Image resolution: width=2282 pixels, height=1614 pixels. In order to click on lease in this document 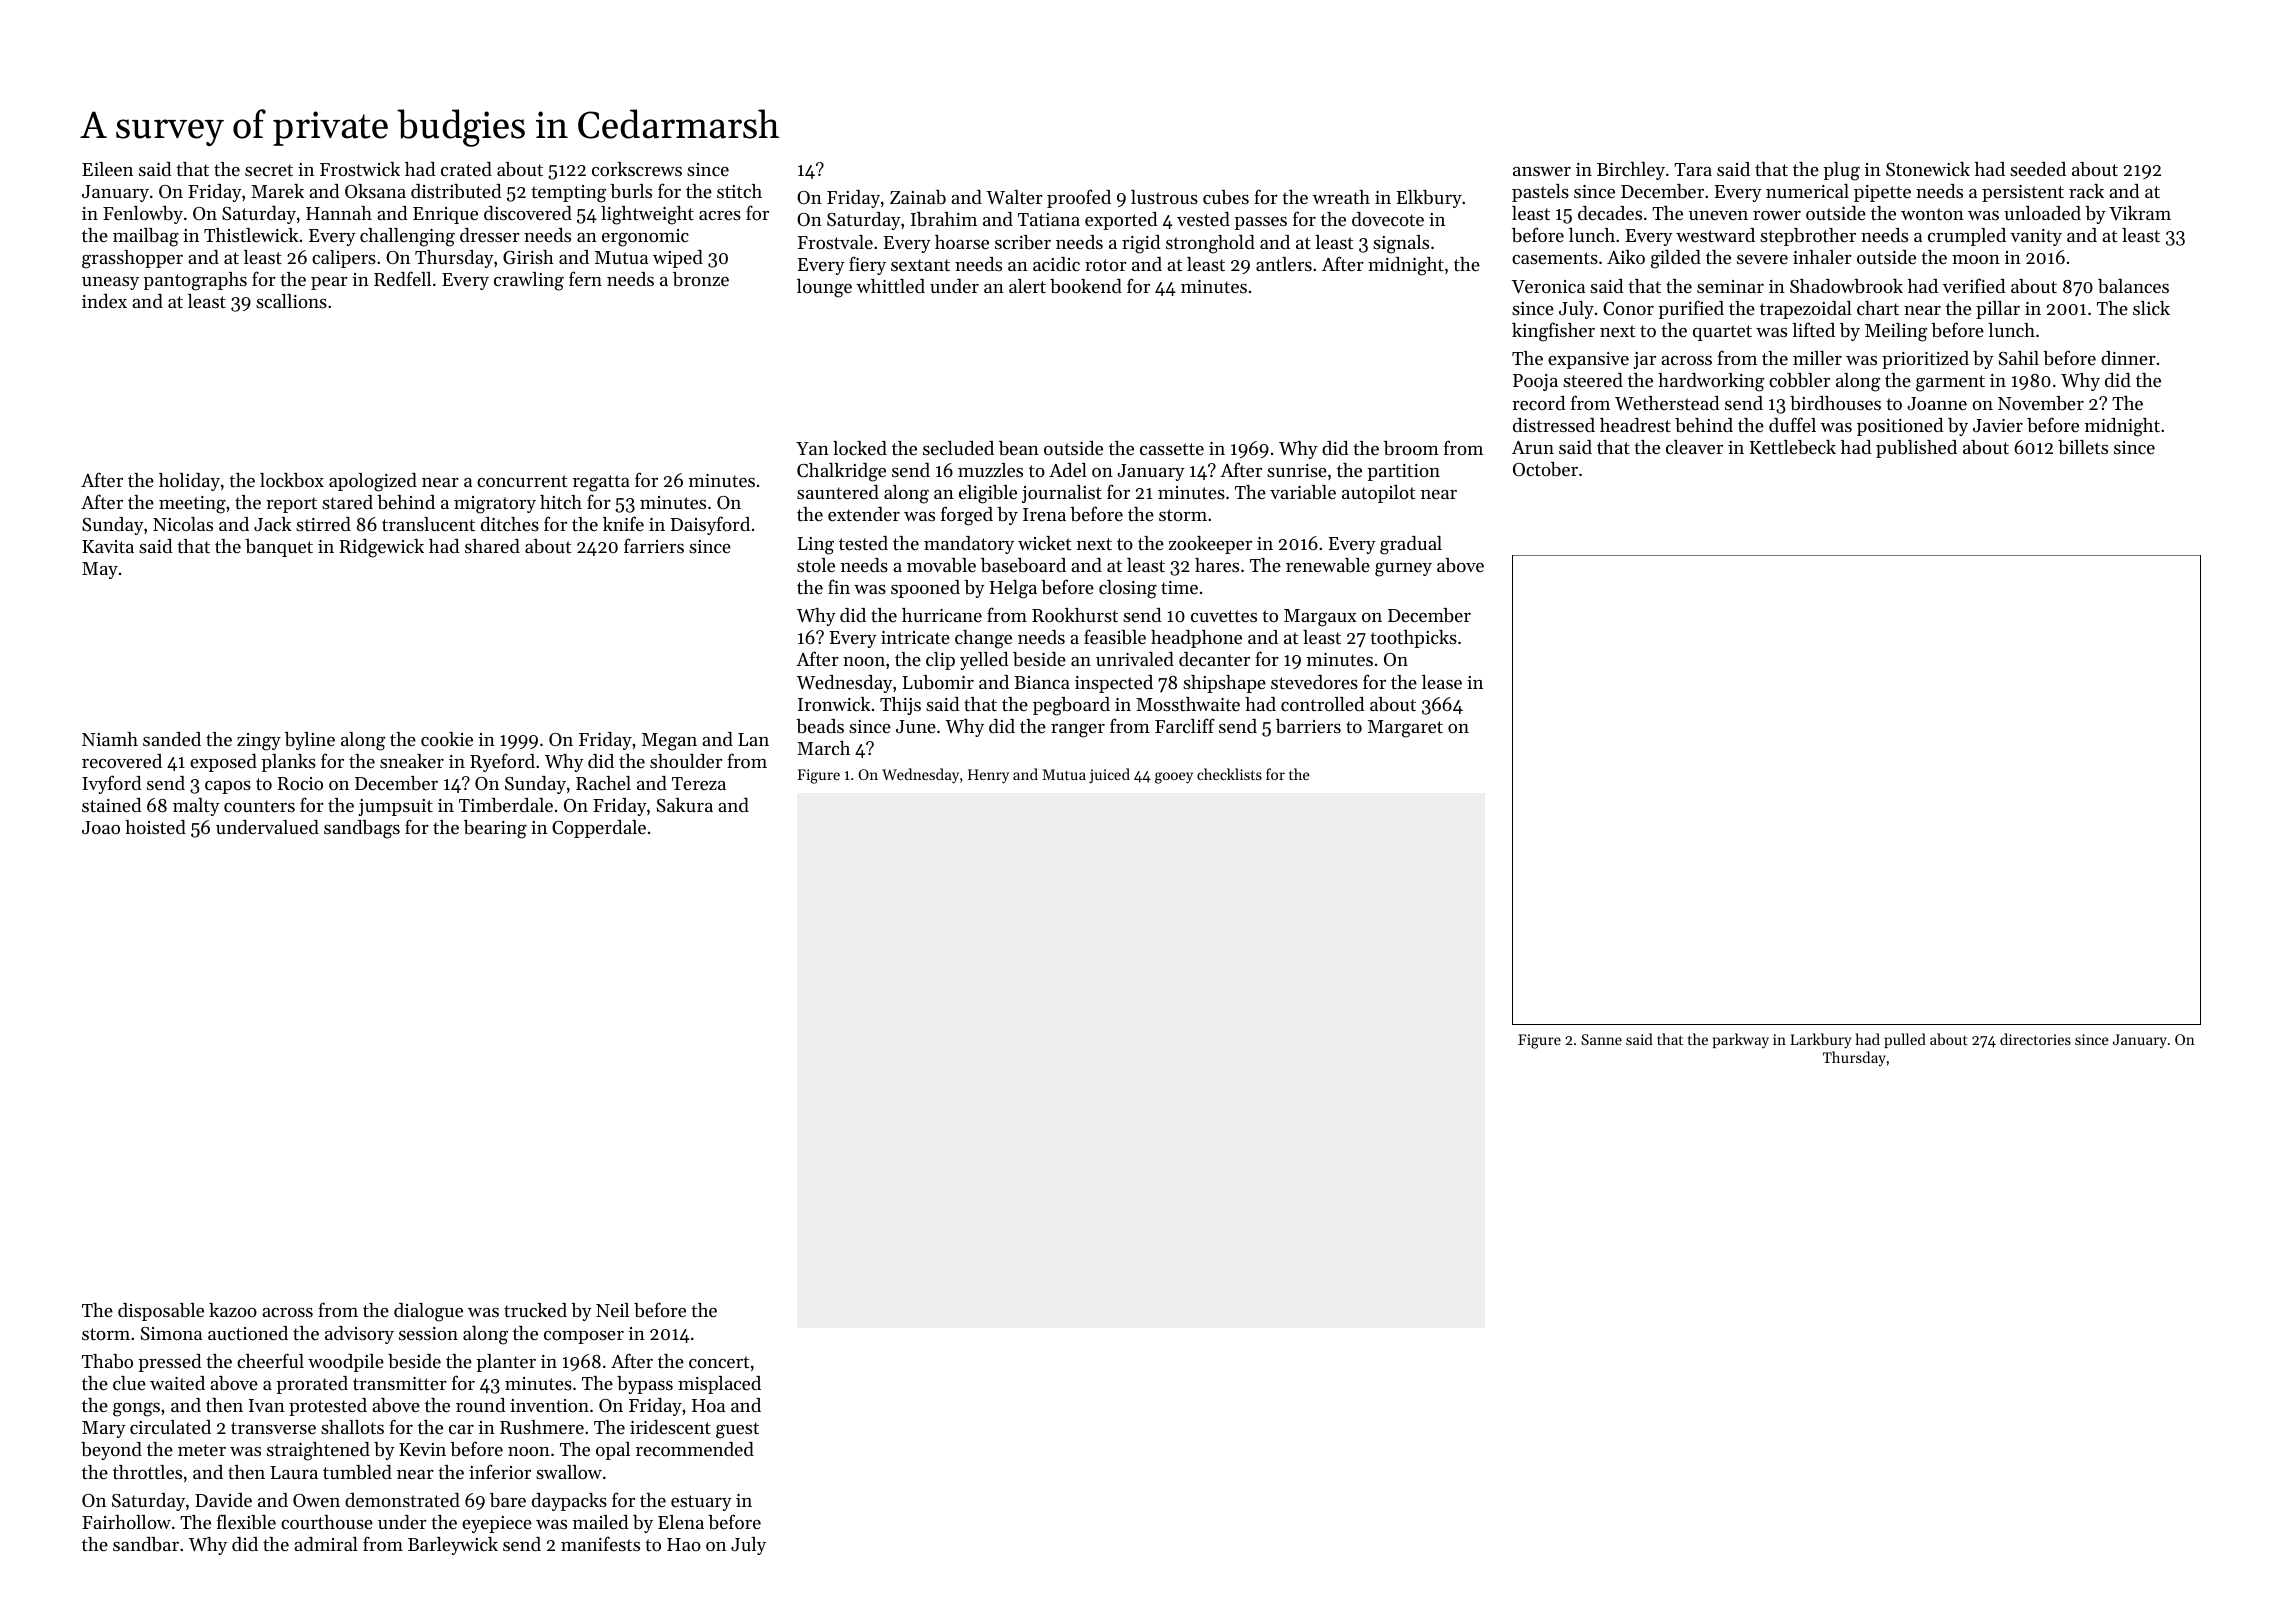, I will do `click(1442, 682)`.
